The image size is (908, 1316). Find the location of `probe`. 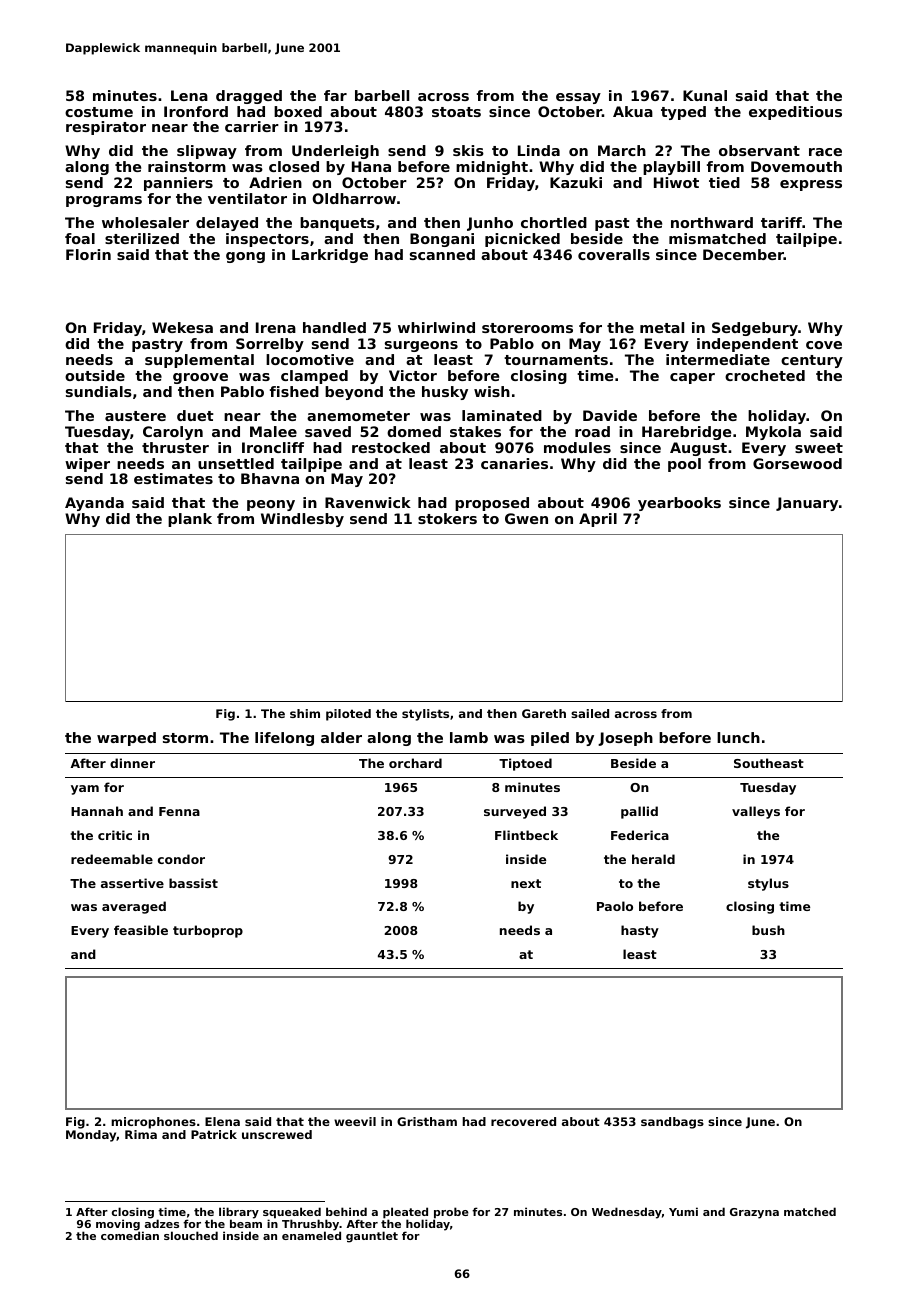

probe is located at coordinates (451, 1213).
